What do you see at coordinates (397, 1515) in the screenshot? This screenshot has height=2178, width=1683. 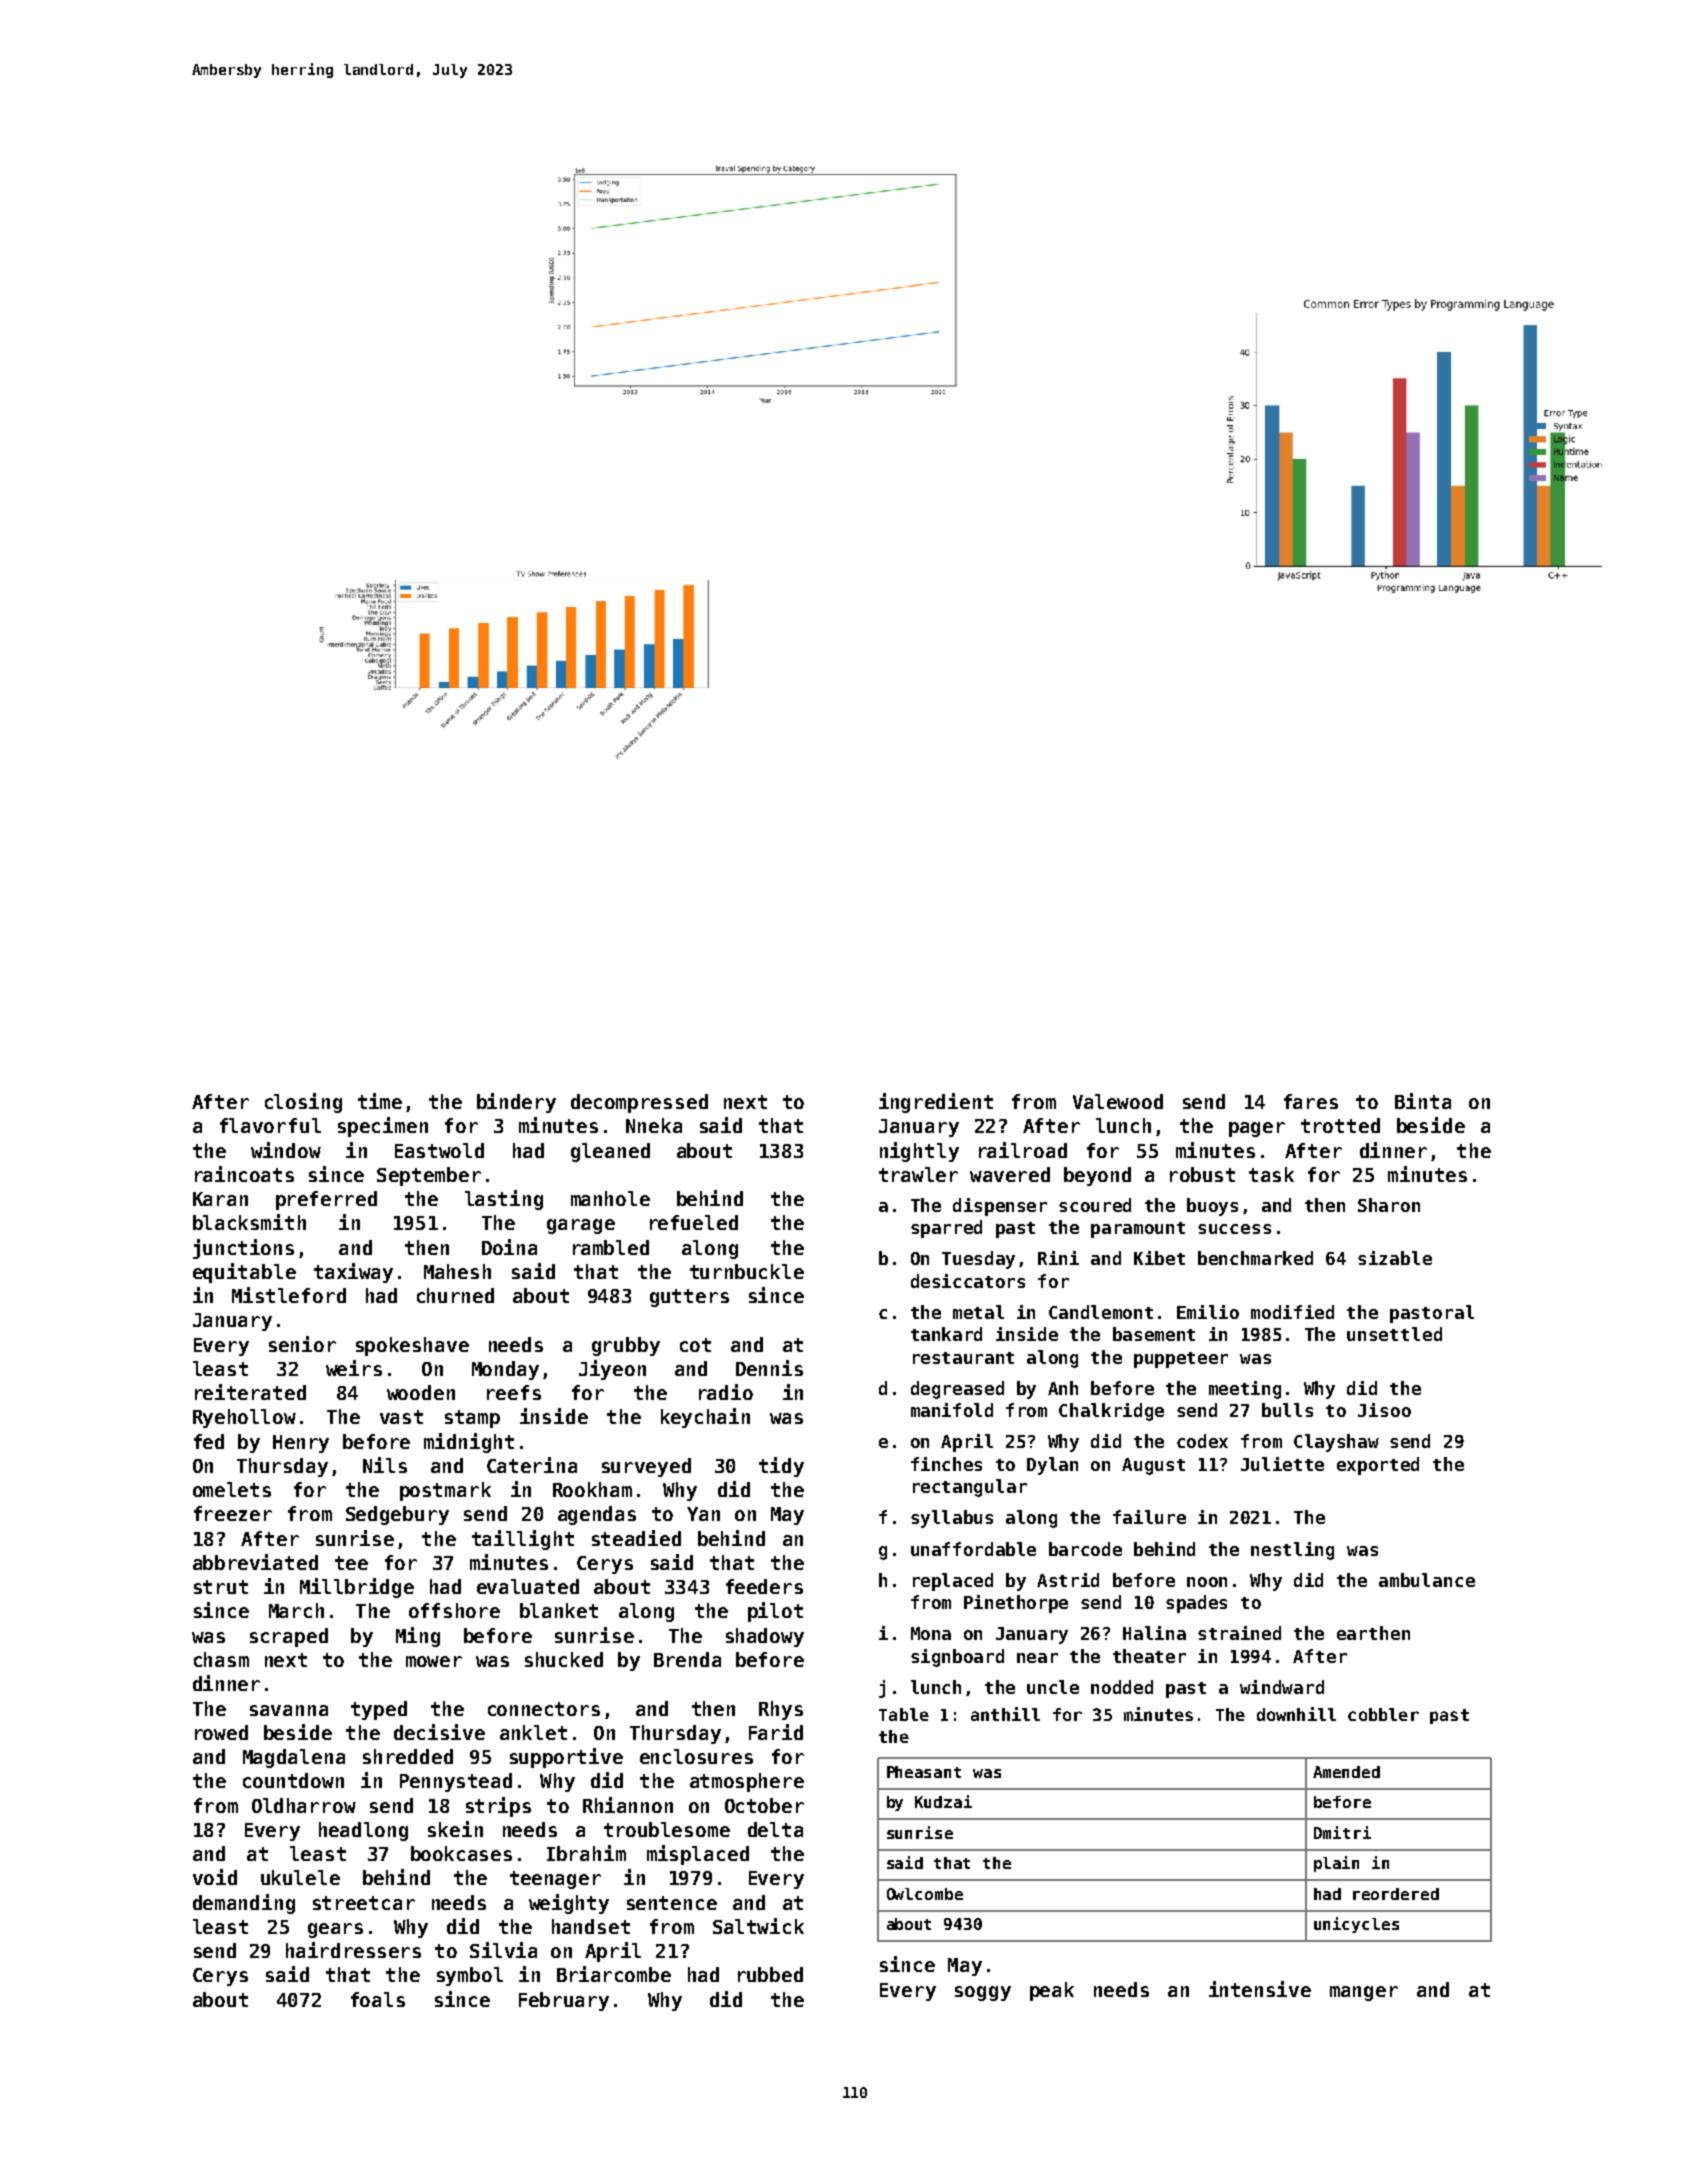 I see `Sedgebury` at bounding box center [397, 1515].
